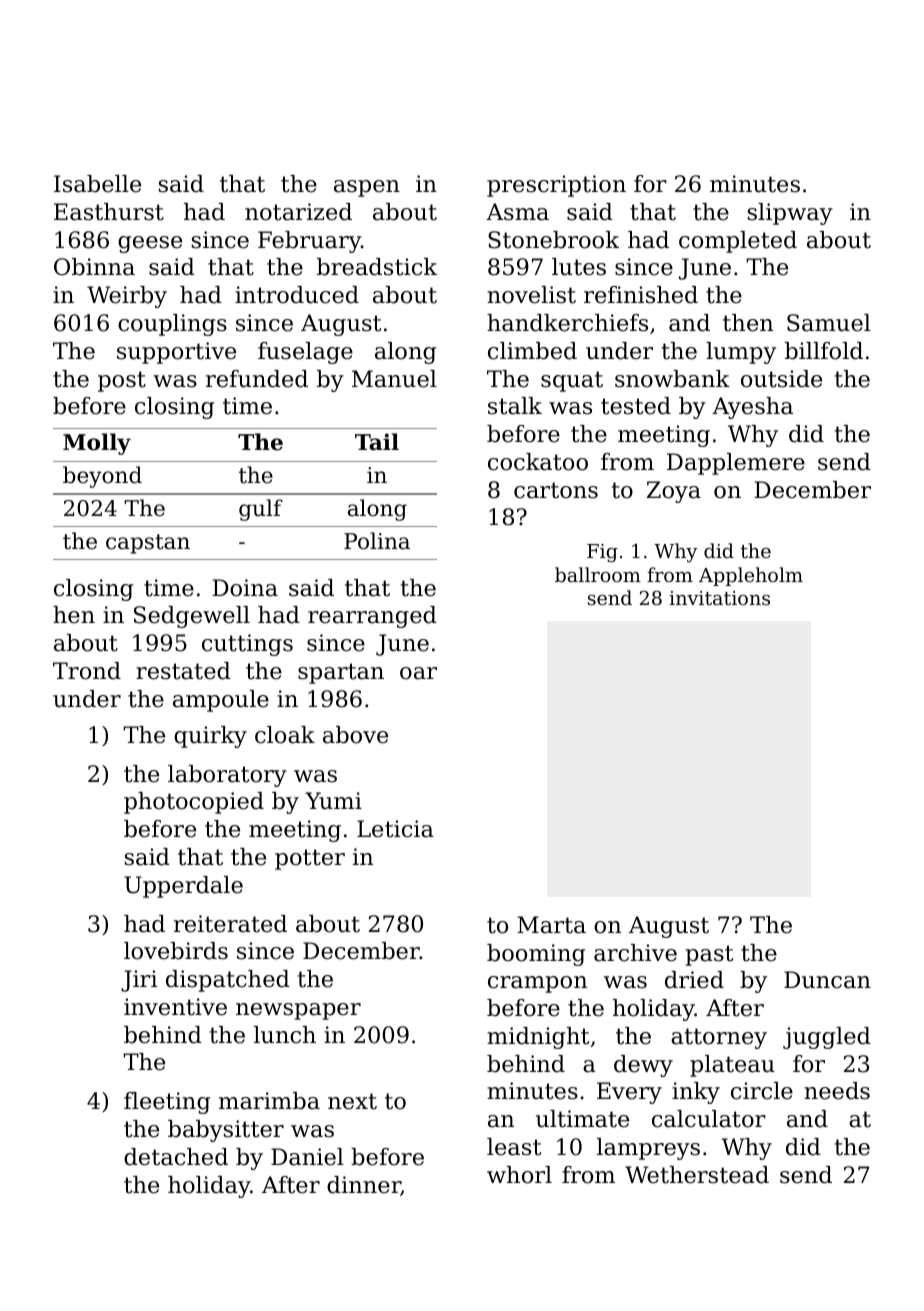  I want to click on Trond, so click(87, 671).
